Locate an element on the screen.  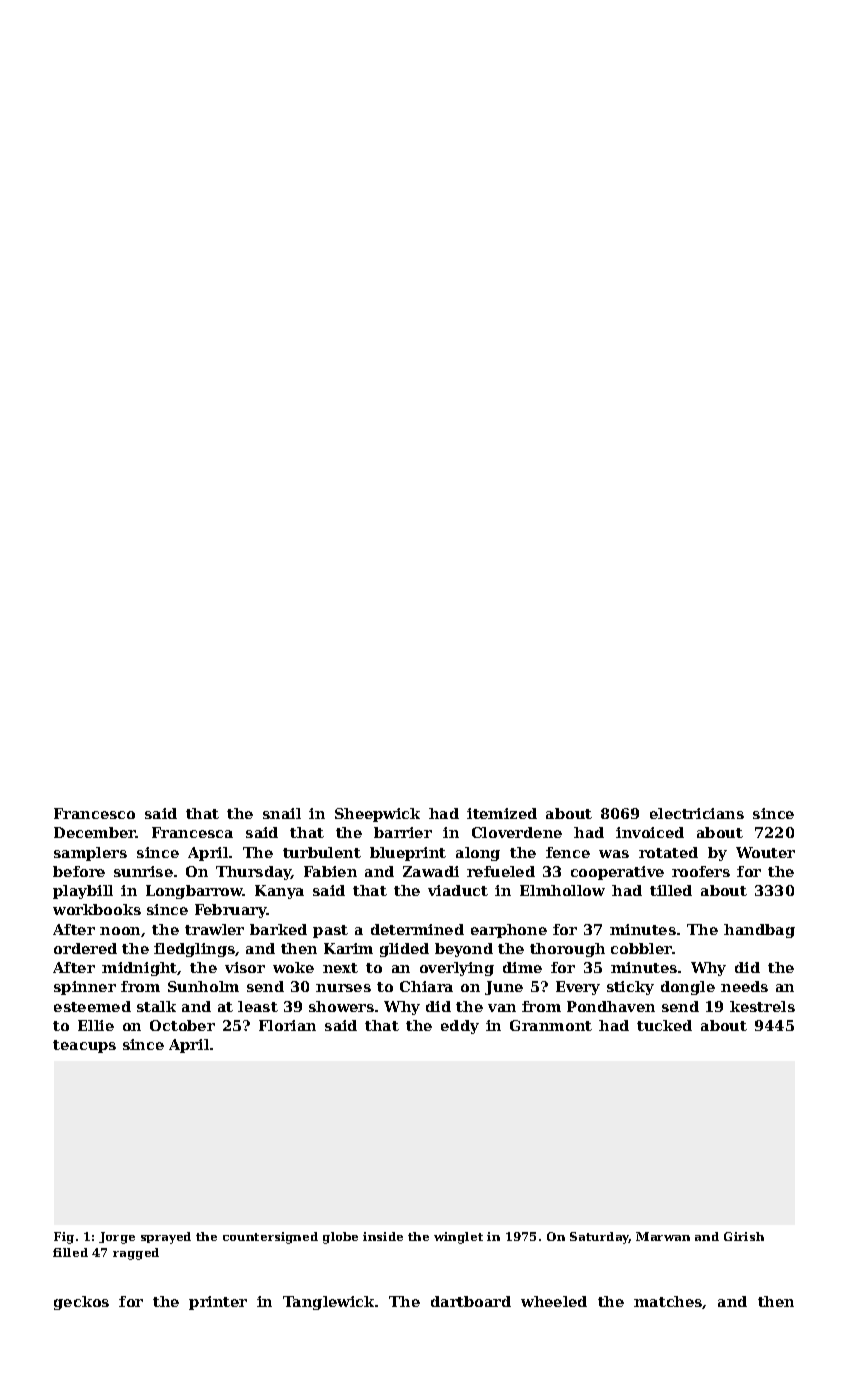
Granmont is located at coordinates (551, 1025).
